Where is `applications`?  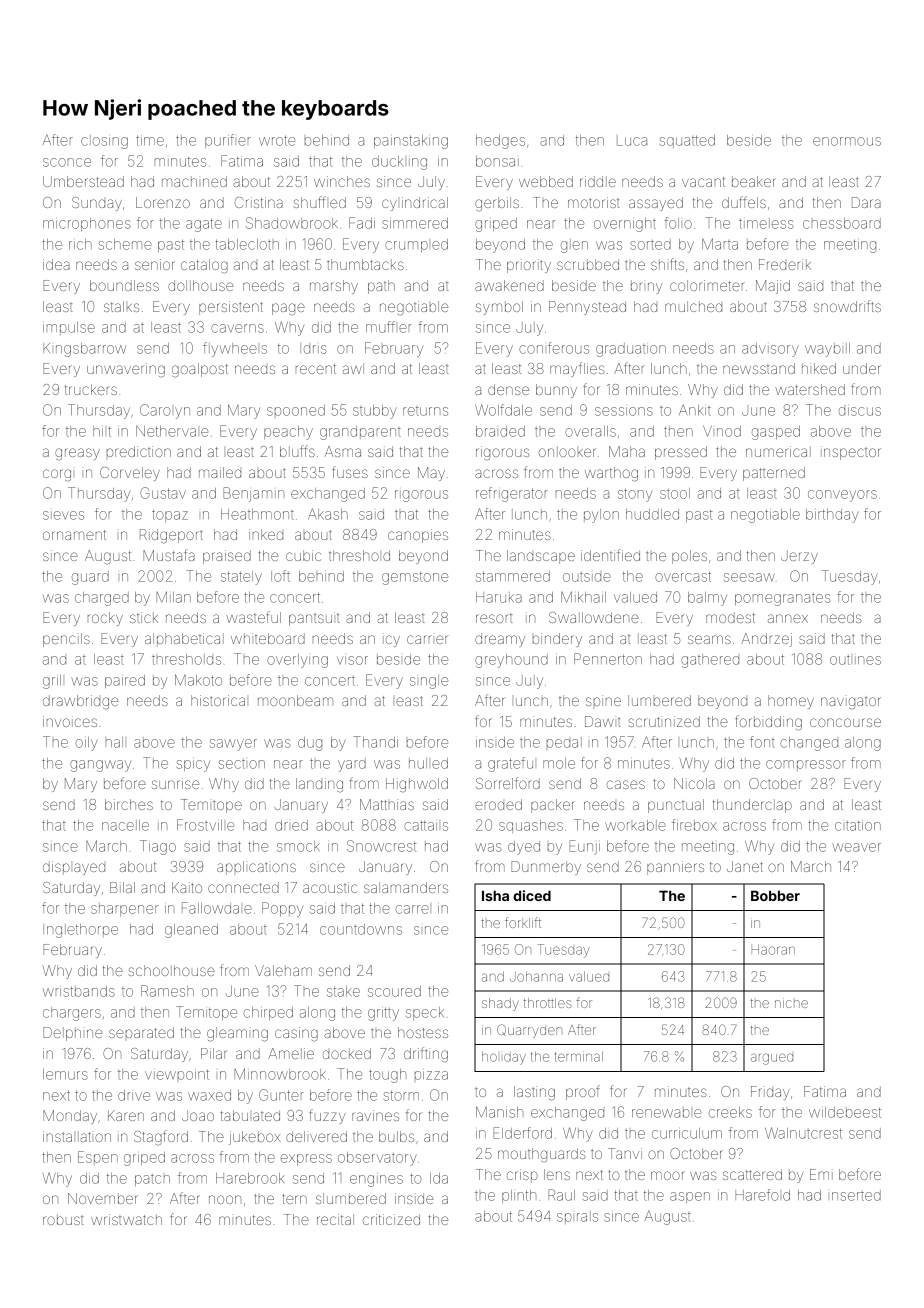
applications is located at coordinates (256, 868).
